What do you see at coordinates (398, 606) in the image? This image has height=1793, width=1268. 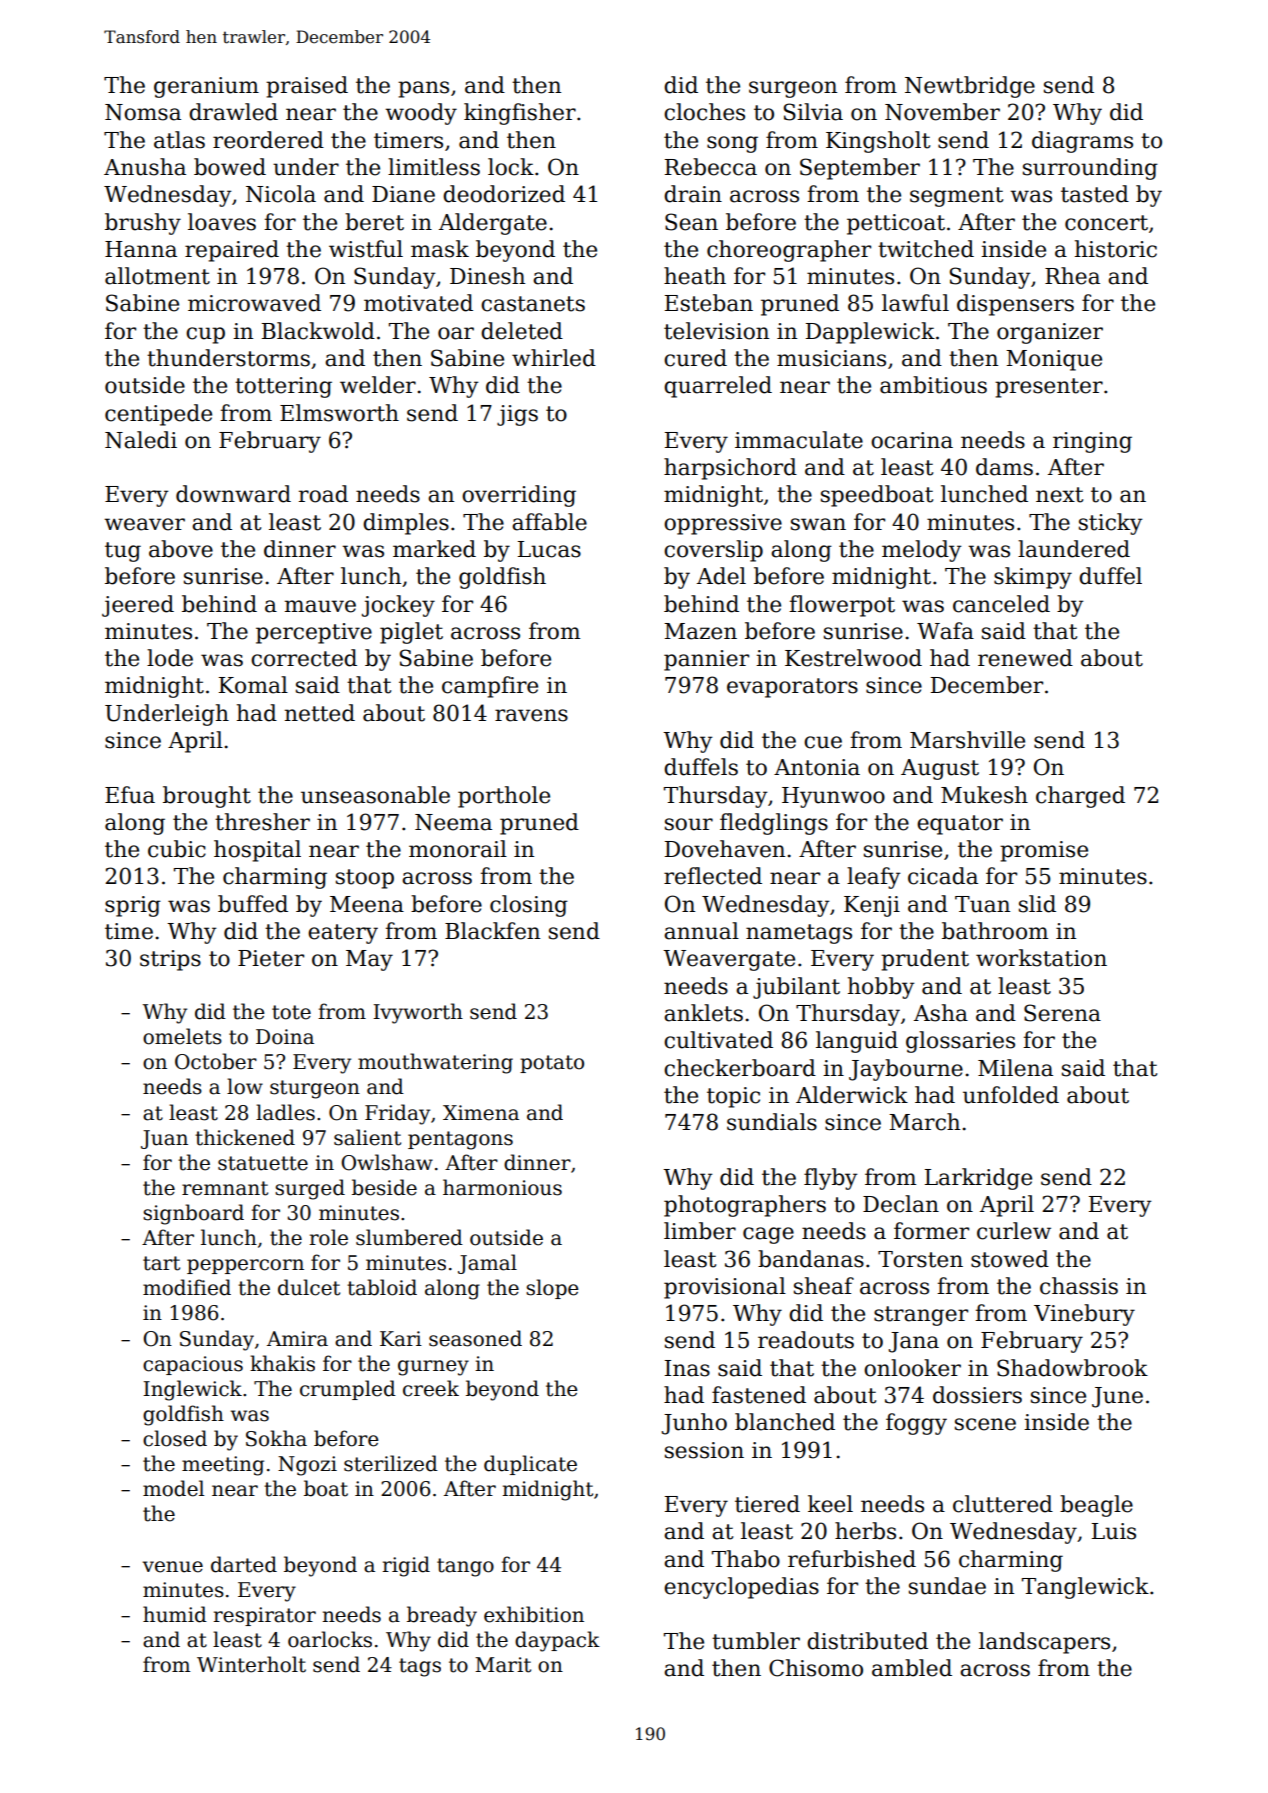 I see `jockey` at bounding box center [398, 606].
